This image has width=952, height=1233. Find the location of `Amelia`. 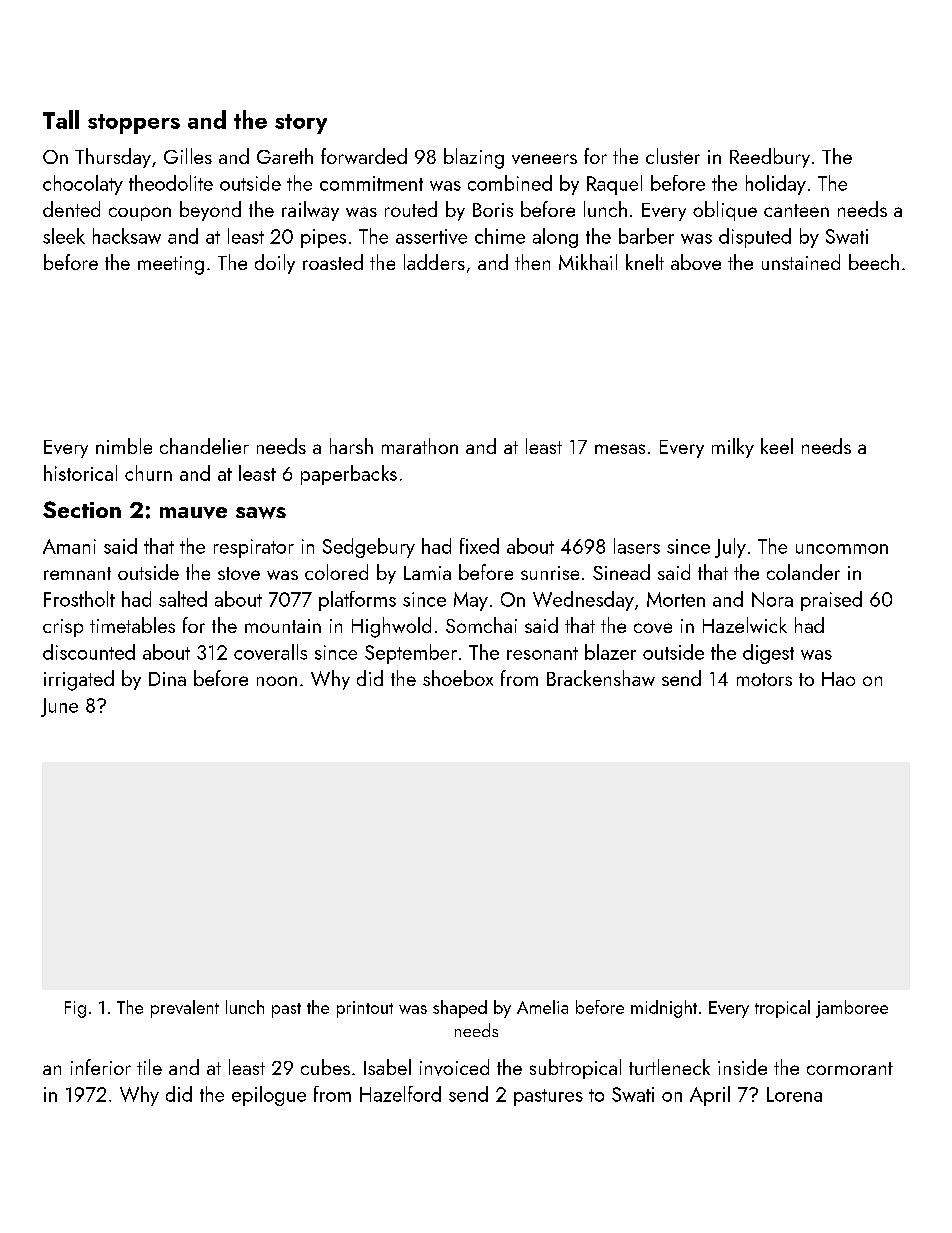

Amelia is located at coordinates (542, 1007).
